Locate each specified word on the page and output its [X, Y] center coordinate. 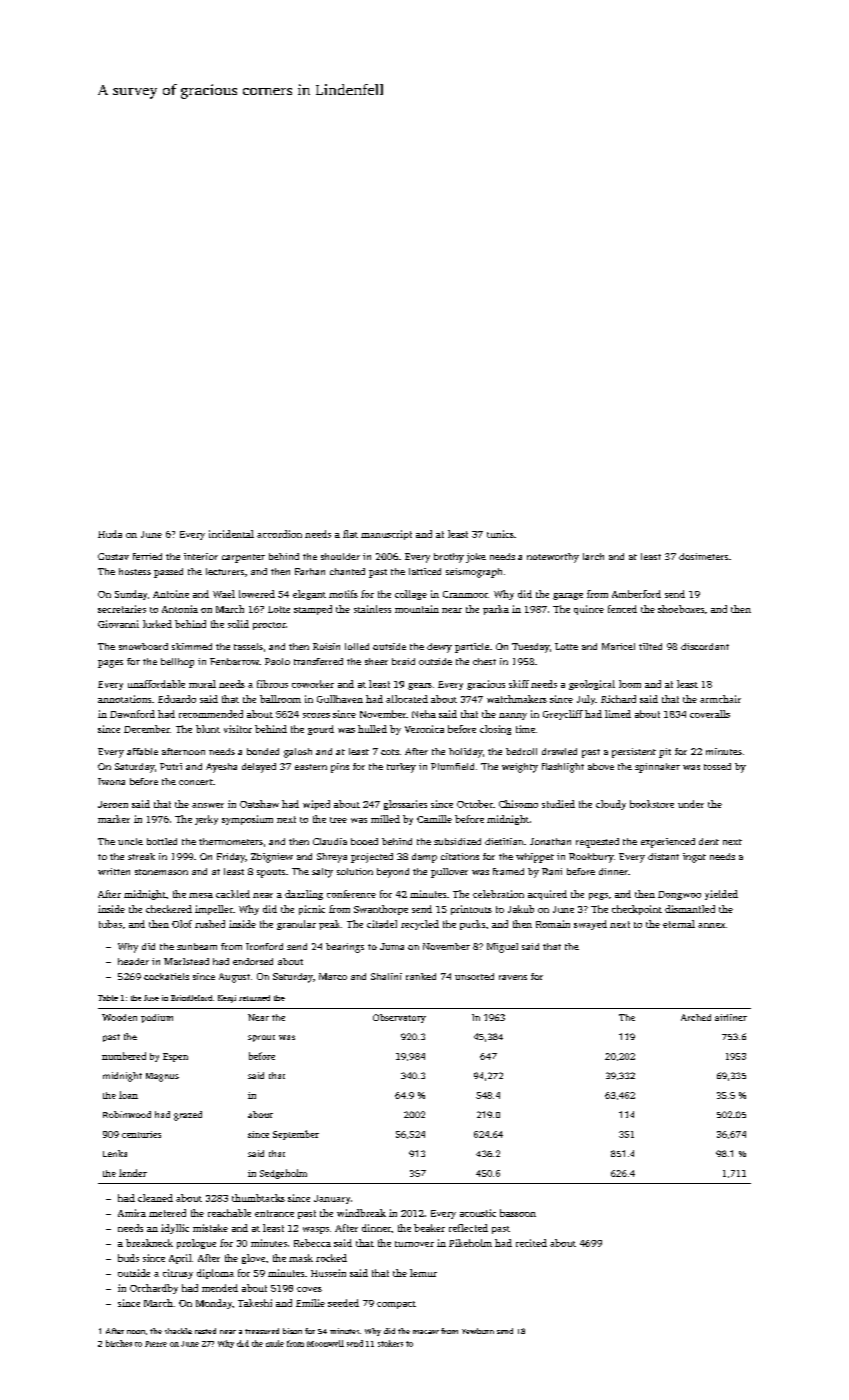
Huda [110, 534]
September [296, 1135]
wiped [316, 805]
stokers [390, 1343]
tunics [500, 534]
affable [142, 751]
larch [593, 556]
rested [205, 1331]
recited [531, 1243]
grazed [188, 1116]
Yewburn [478, 1331]
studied [558, 804]
